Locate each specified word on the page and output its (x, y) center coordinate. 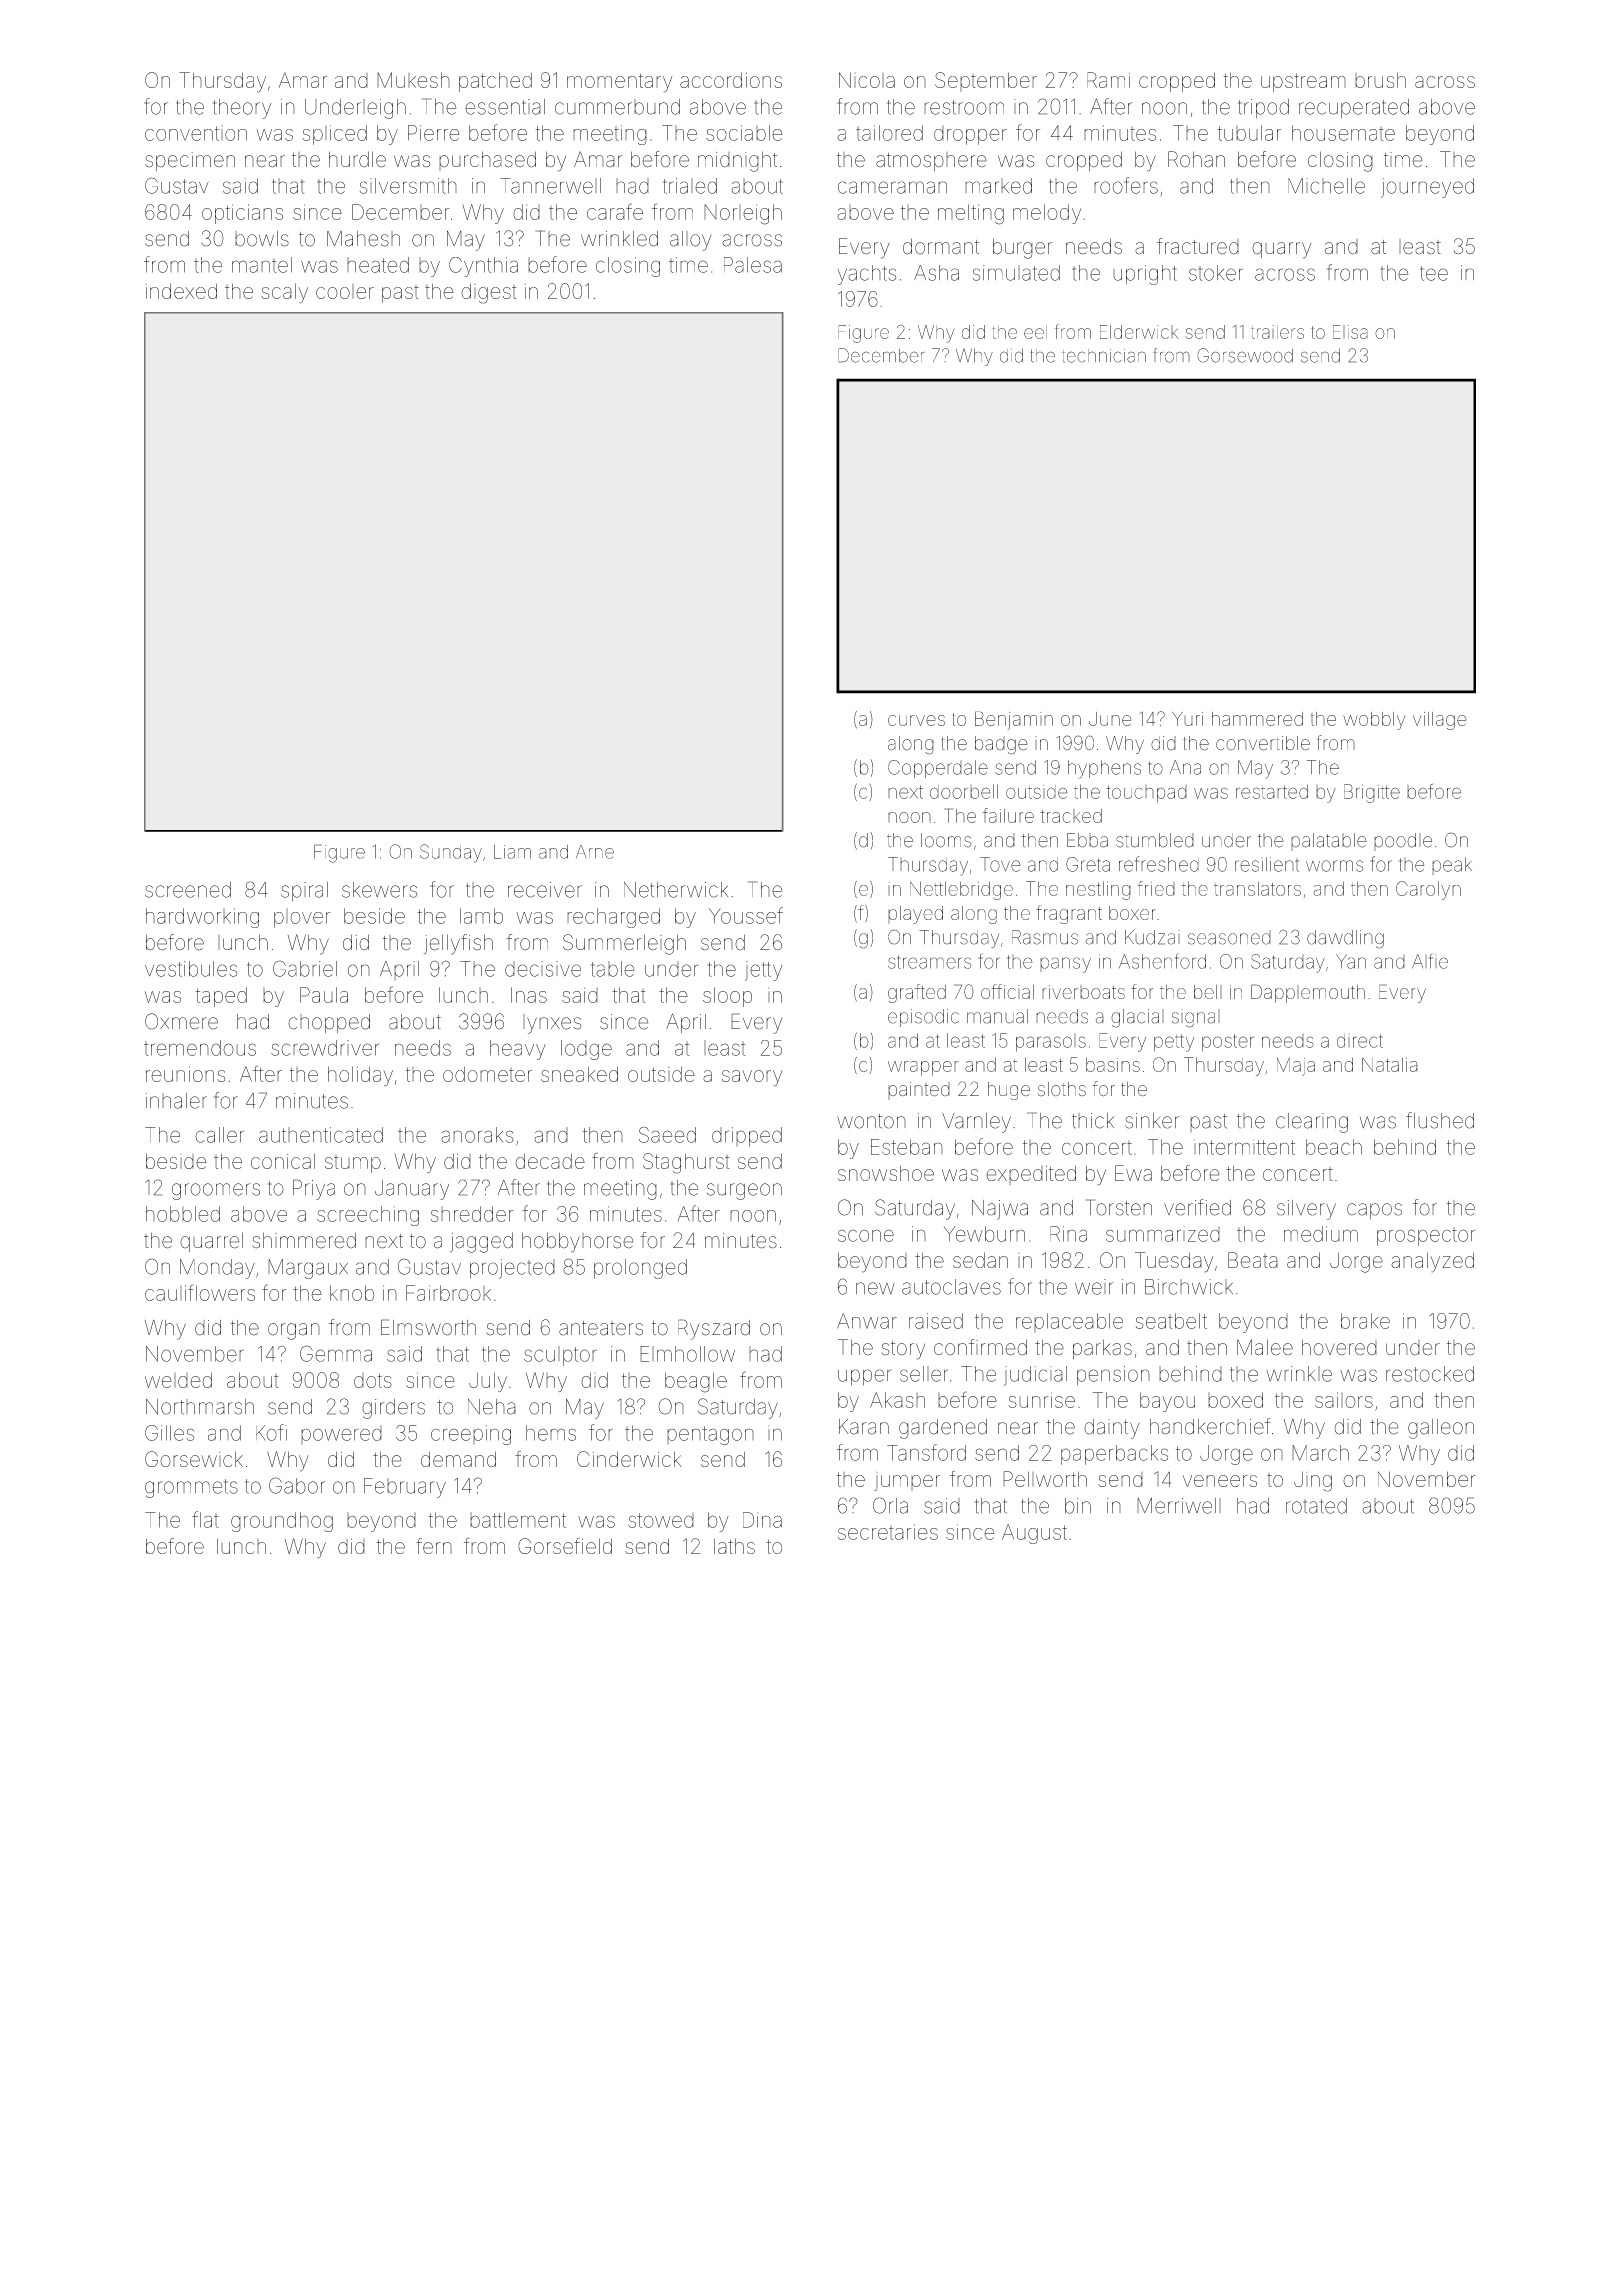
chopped (329, 1023)
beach (1334, 1147)
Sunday (451, 853)
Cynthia (483, 267)
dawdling (1345, 939)
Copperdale (938, 769)
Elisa (1350, 332)
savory (752, 1078)
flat (205, 1519)
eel (1035, 332)
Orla (890, 1505)
